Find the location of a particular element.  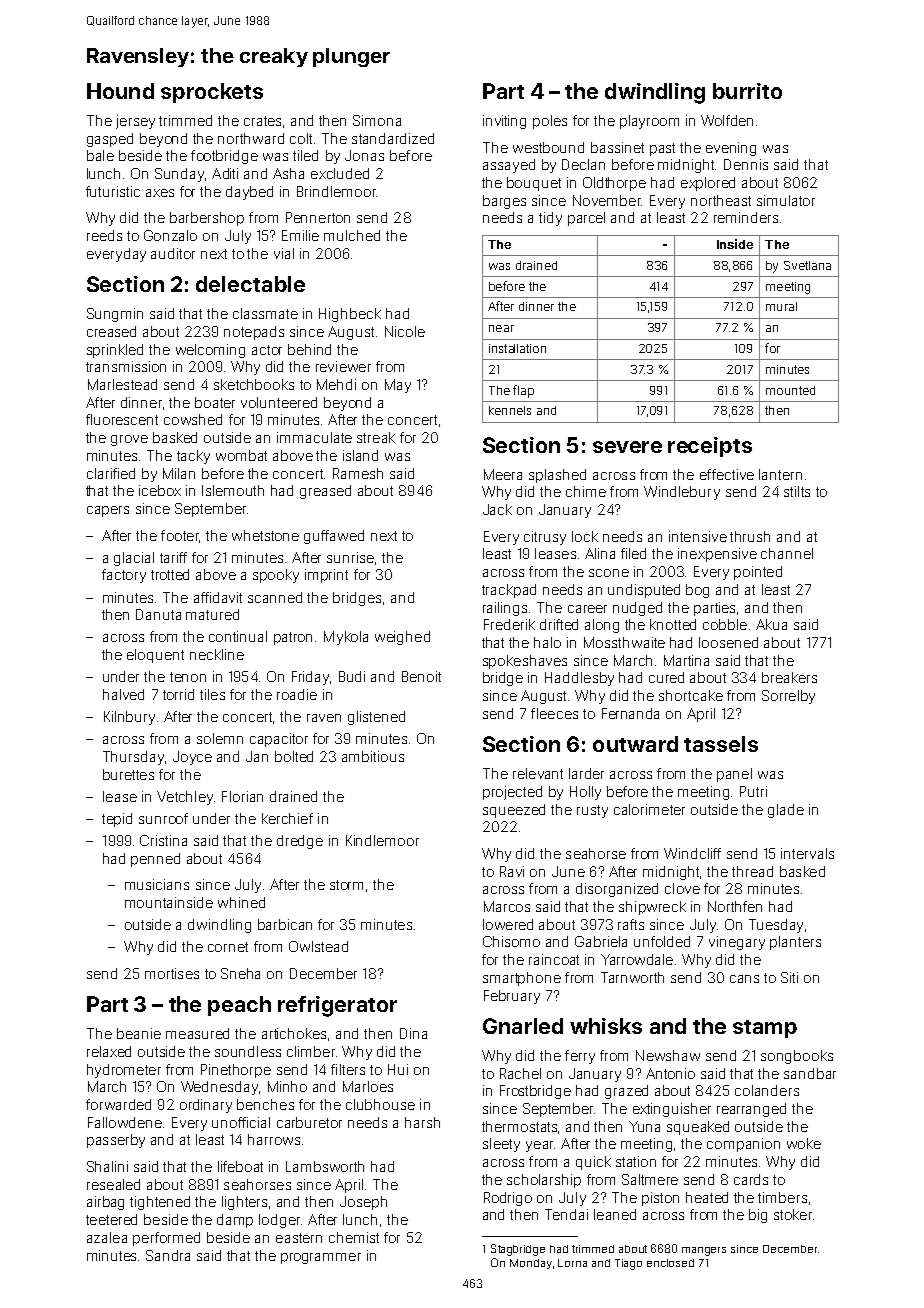

Hound is located at coordinates (120, 91).
